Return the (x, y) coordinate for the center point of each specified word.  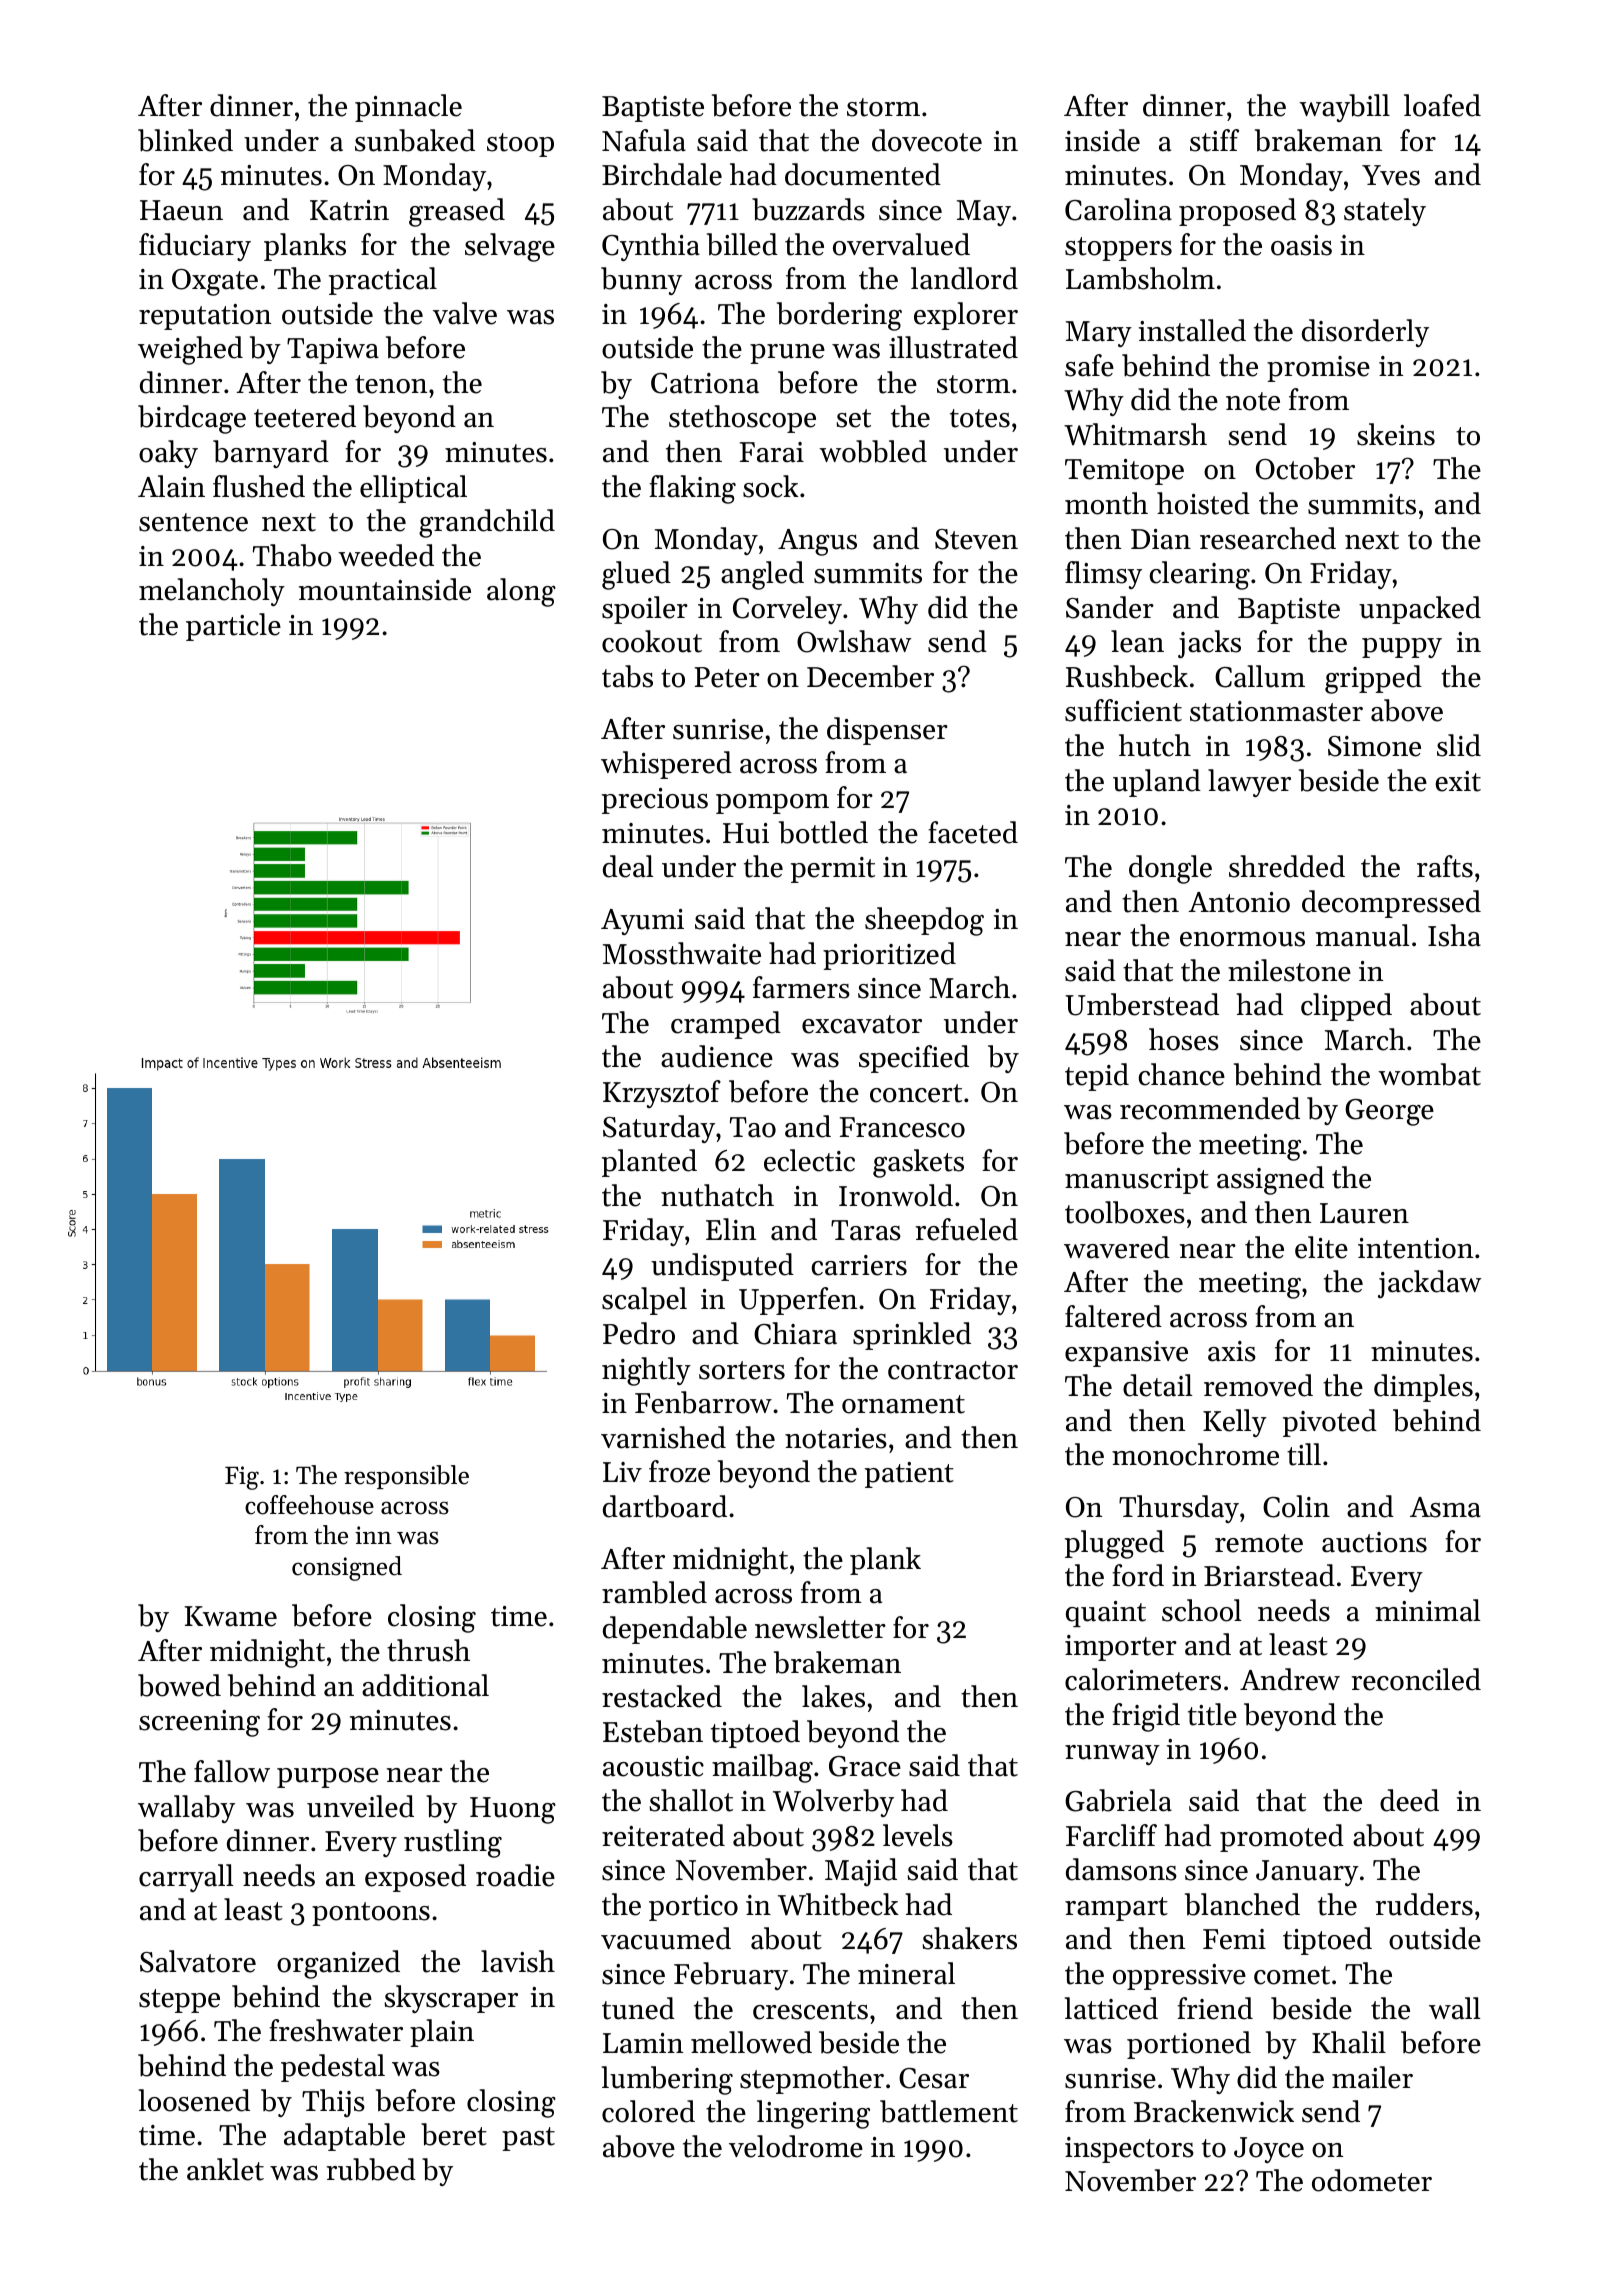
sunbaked (415, 140)
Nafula (644, 140)
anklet (225, 2169)
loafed (1442, 105)
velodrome (796, 2146)
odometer (1372, 2180)
